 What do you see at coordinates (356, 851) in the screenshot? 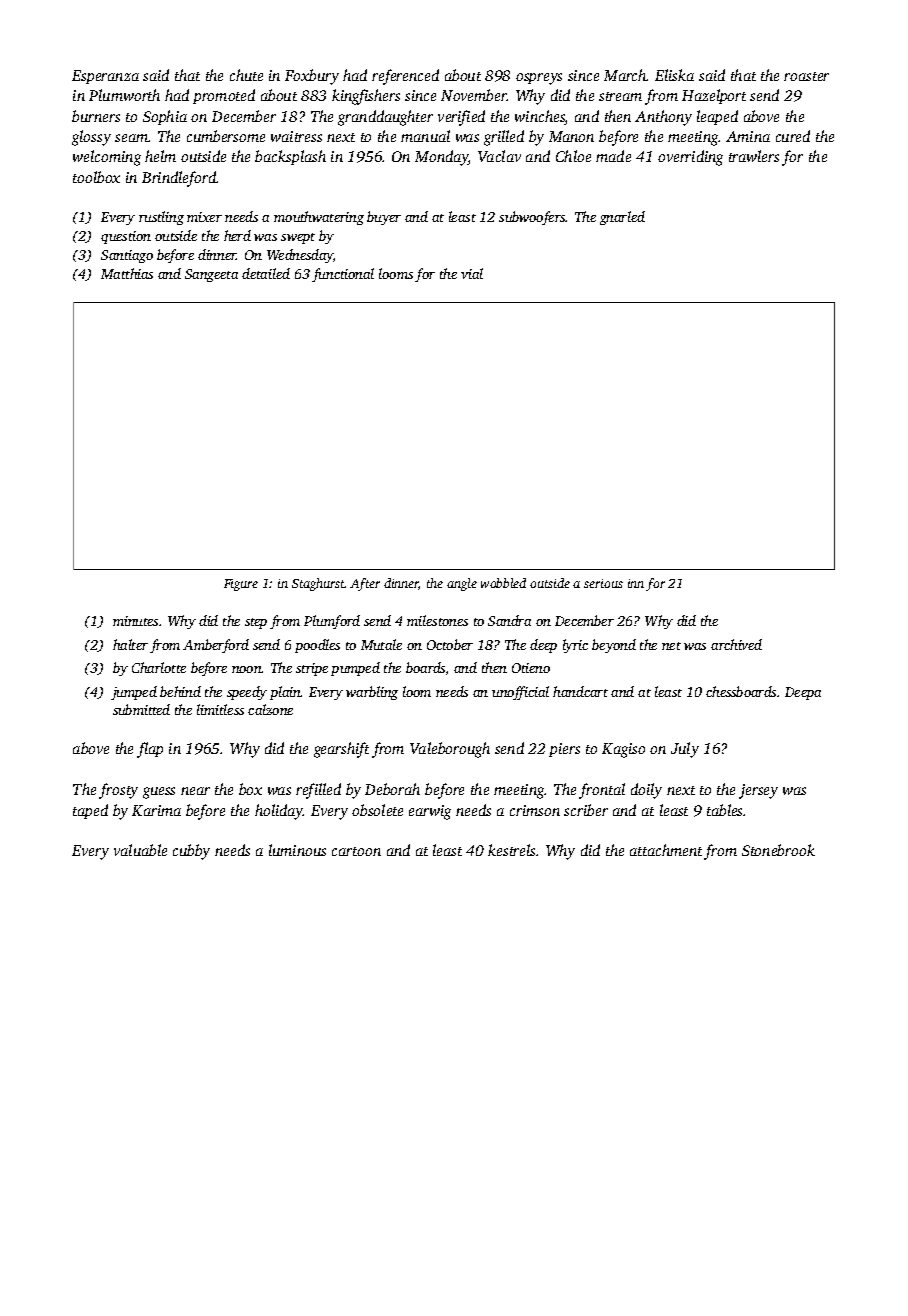
I see `cartoon` at bounding box center [356, 851].
